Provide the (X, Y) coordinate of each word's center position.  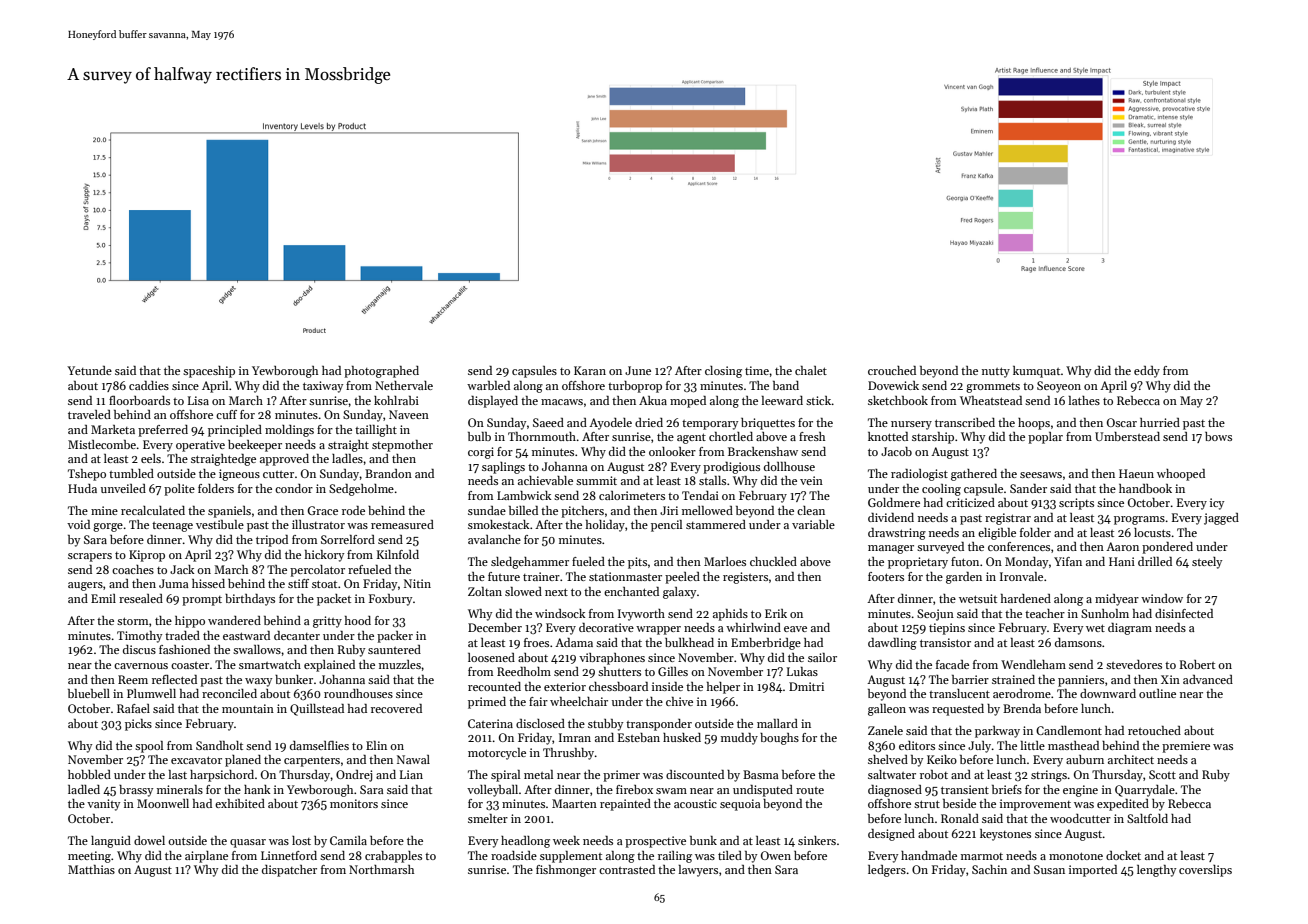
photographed (381, 372)
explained (329, 666)
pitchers (582, 512)
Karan (590, 370)
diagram (1130, 629)
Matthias (91, 869)
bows (1218, 436)
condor (294, 488)
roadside (514, 855)
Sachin (989, 869)
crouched (892, 370)
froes (536, 642)
